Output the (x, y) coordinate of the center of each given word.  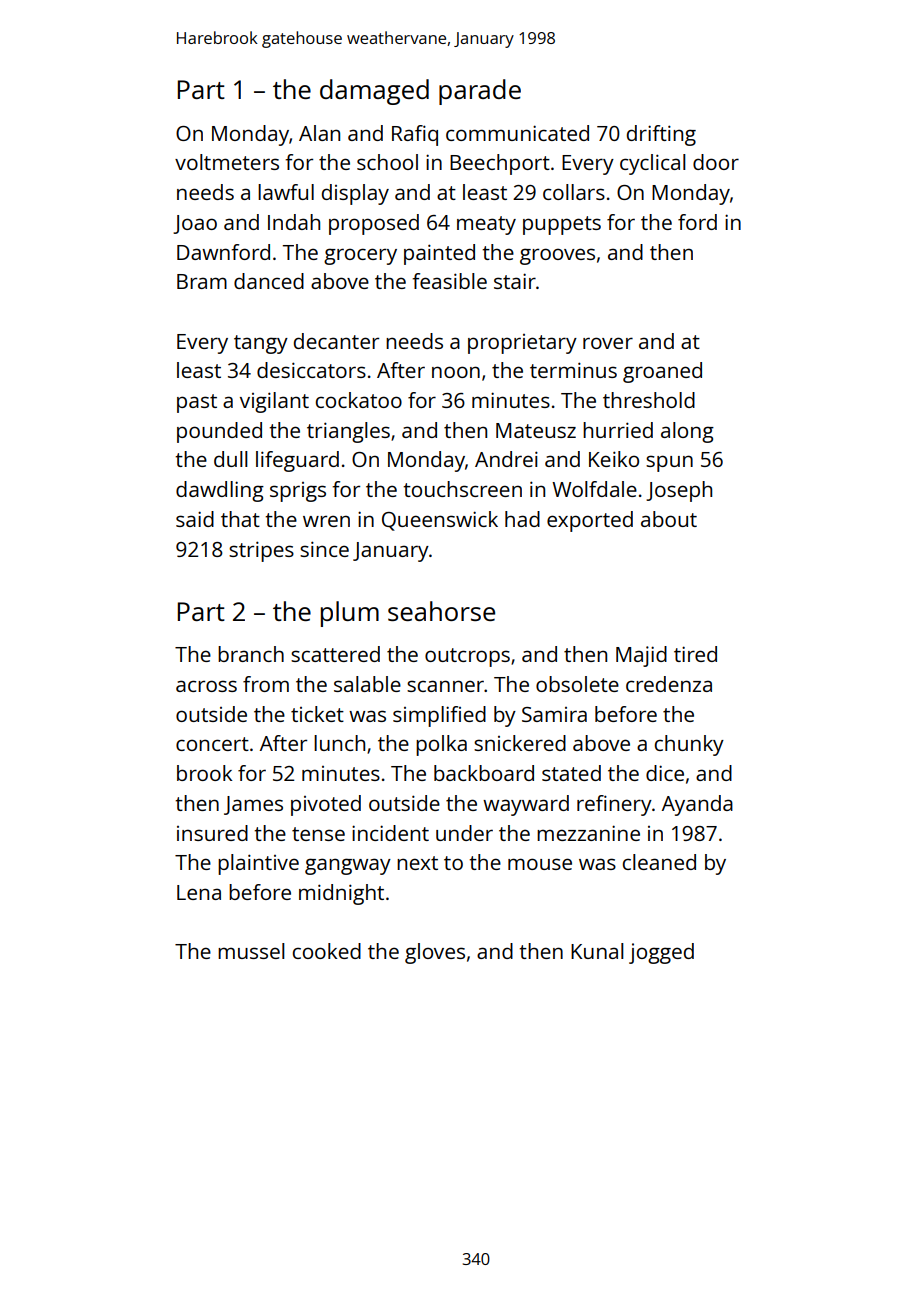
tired (695, 654)
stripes (261, 551)
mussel (251, 951)
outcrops (467, 657)
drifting (661, 135)
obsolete (577, 684)
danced (269, 281)
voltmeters (227, 162)
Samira (554, 714)
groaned (662, 372)
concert (212, 744)
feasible (449, 281)
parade (480, 92)
